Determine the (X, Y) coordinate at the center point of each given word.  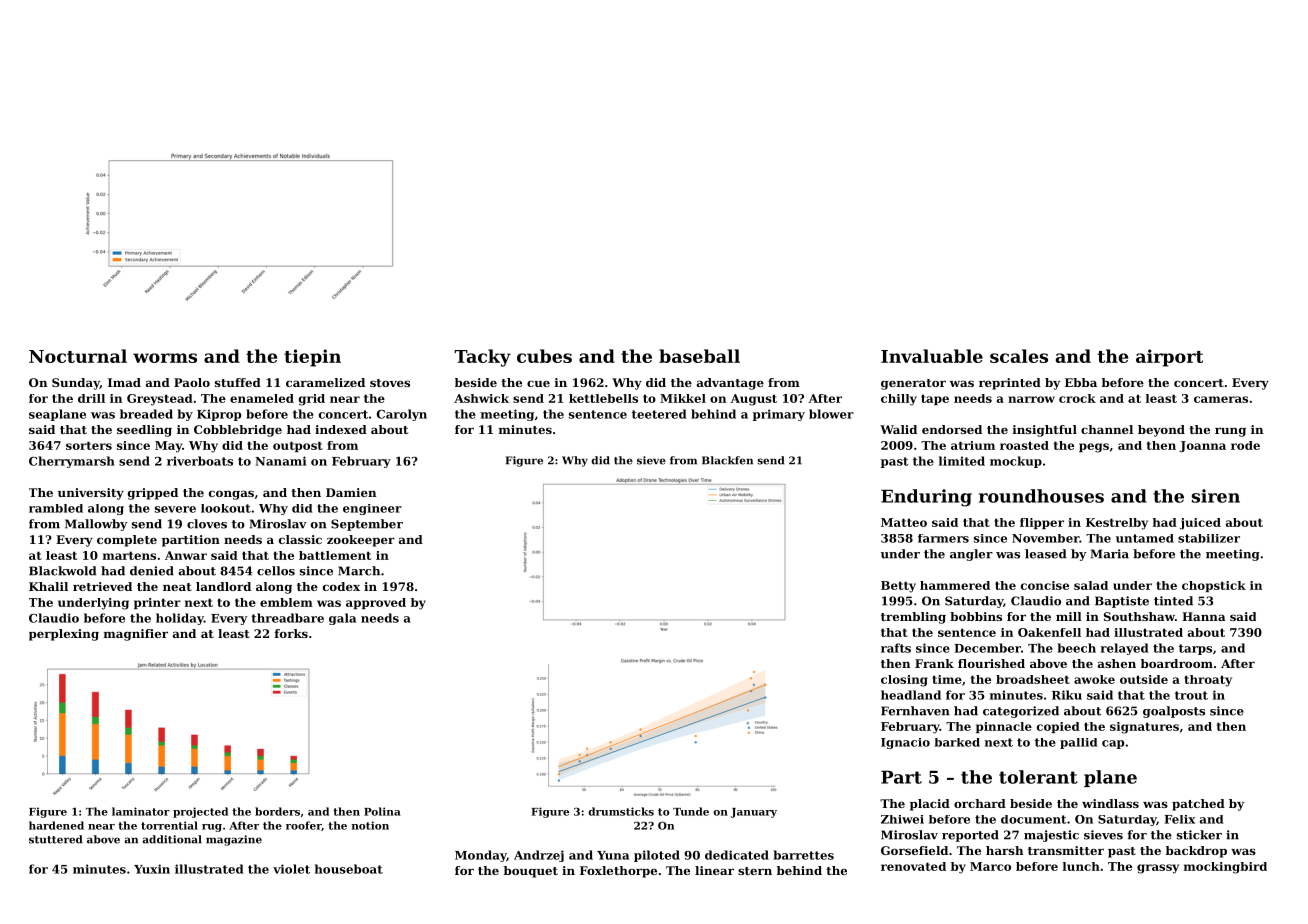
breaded (146, 414)
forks (291, 633)
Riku (1067, 695)
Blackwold (62, 571)
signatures (1144, 728)
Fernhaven (915, 711)
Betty (898, 587)
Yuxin (152, 869)
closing (904, 681)
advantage (730, 384)
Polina (382, 811)
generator (913, 384)
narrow (1031, 399)
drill (91, 398)
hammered (955, 585)
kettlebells (603, 398)
